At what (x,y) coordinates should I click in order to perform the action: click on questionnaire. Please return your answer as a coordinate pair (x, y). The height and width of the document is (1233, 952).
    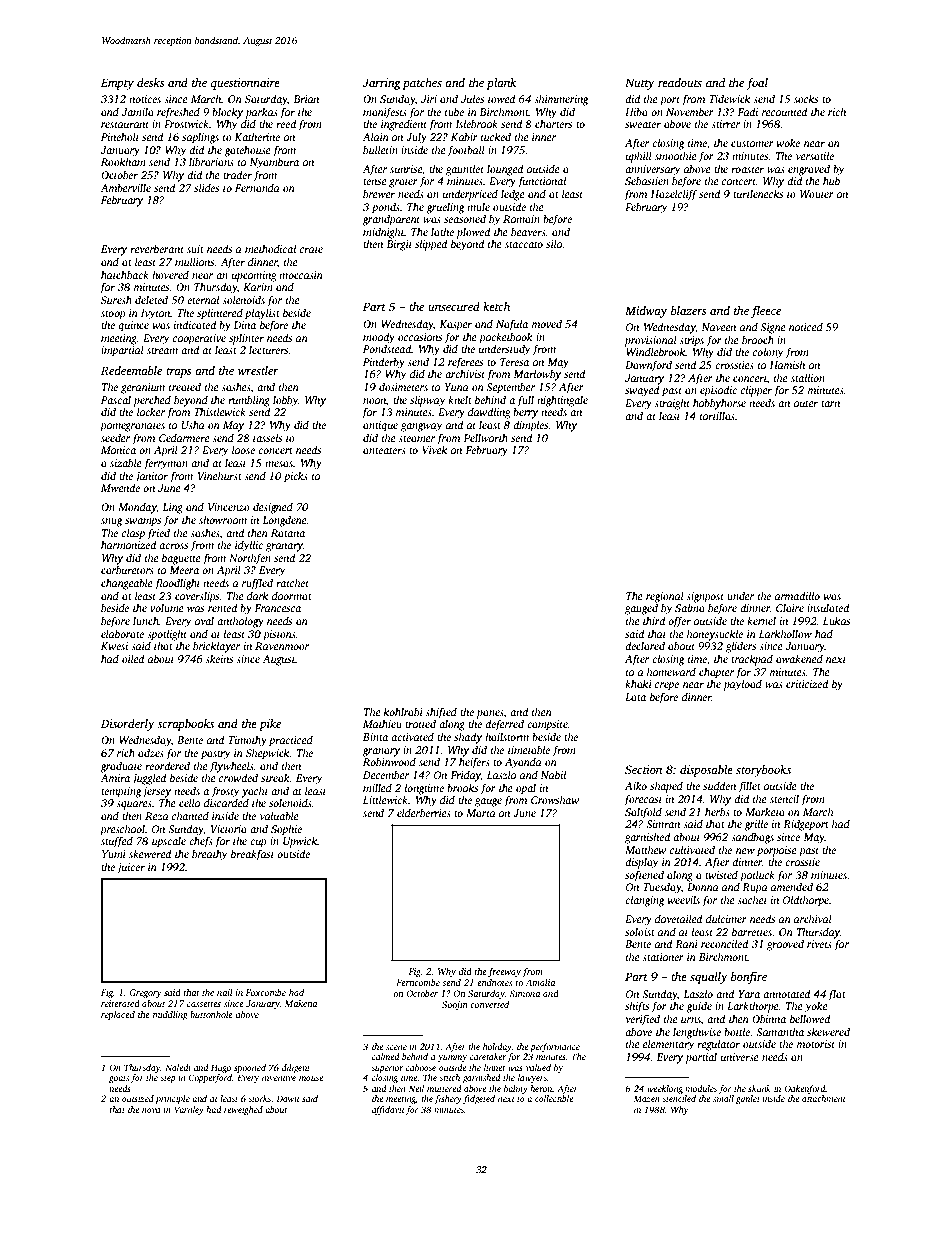
    Looking at the image, I should click on (245, 84).
